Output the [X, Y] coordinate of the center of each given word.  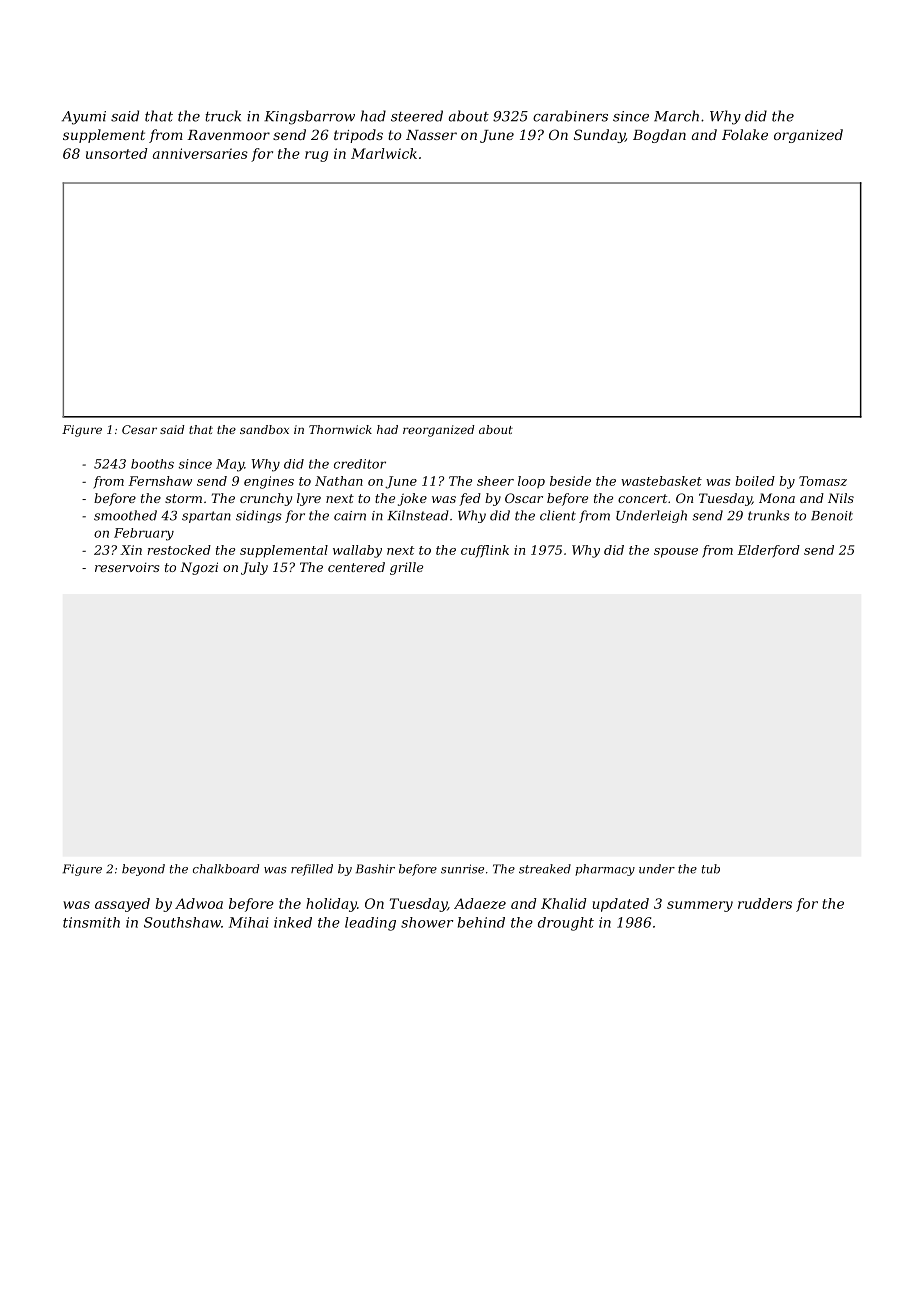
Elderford [768, 551]
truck [223, 116]
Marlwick [384, 153]
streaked [545, 869]
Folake [745, 134]
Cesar [139, 429]
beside [570, 481]
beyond [143, 870]
